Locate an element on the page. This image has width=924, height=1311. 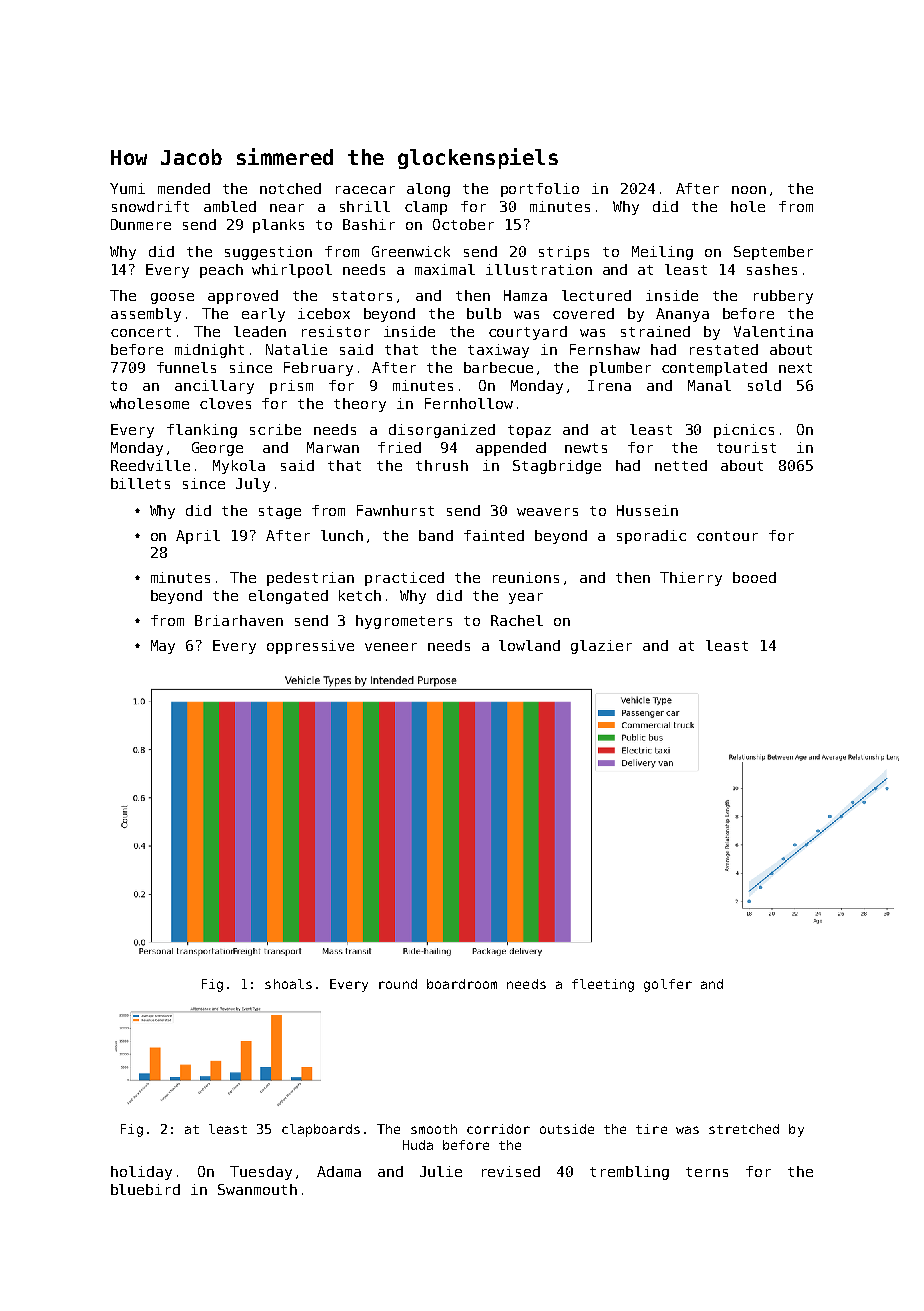
bluebird is located at coordinates (145, 1189).
